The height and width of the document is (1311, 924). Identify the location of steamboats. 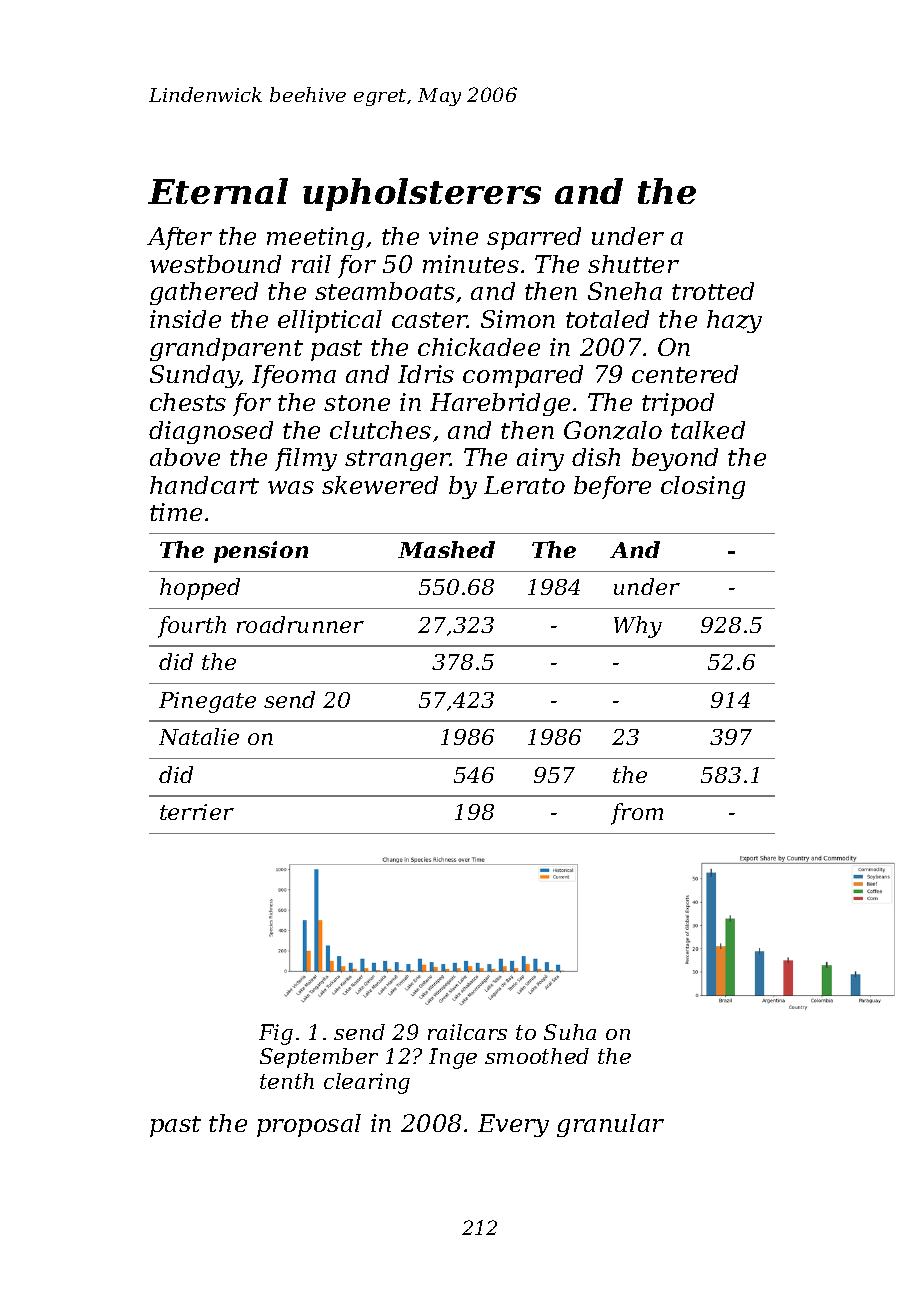
(385, 291).
